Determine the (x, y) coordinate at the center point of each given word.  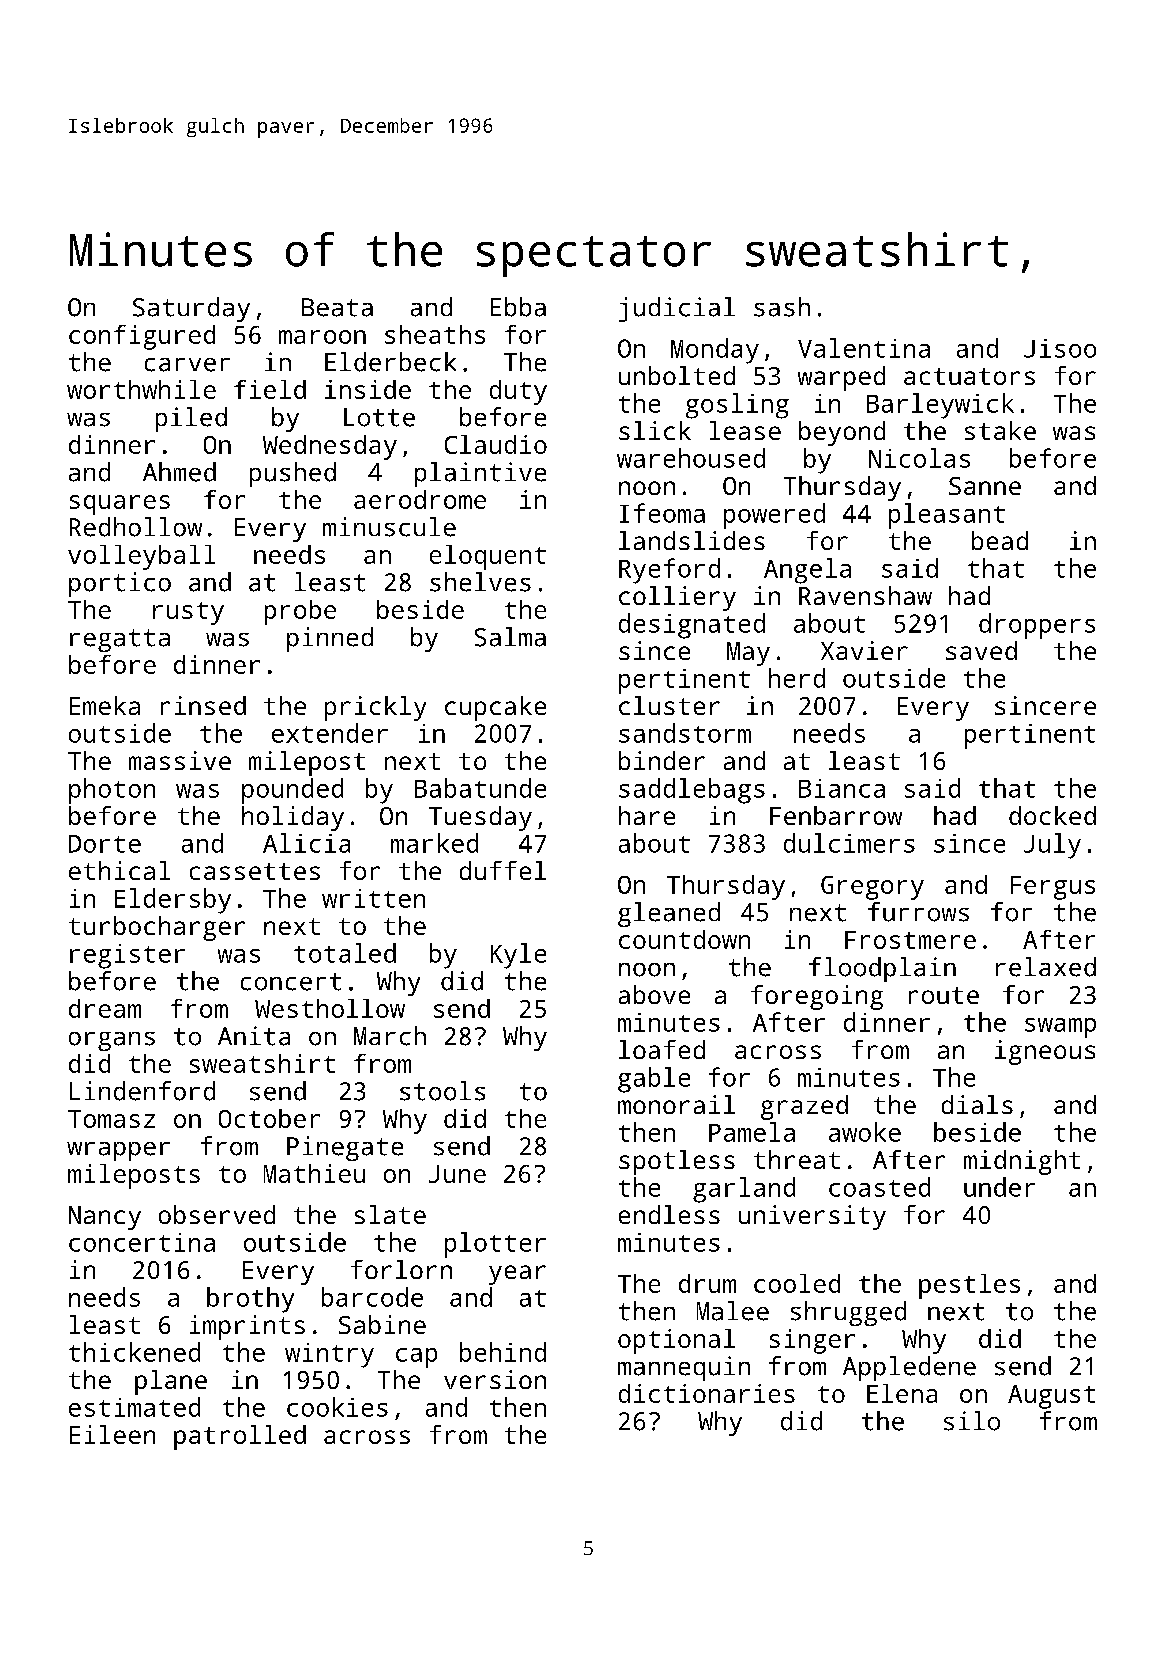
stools (442, 1091)
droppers (1037, 626)
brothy (250, 1300)
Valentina (864, 348)
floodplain (882, 969)
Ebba (518, 307)
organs (112, 1041)
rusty (188, 613)
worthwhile (141, 389)
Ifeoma (662, 513)
